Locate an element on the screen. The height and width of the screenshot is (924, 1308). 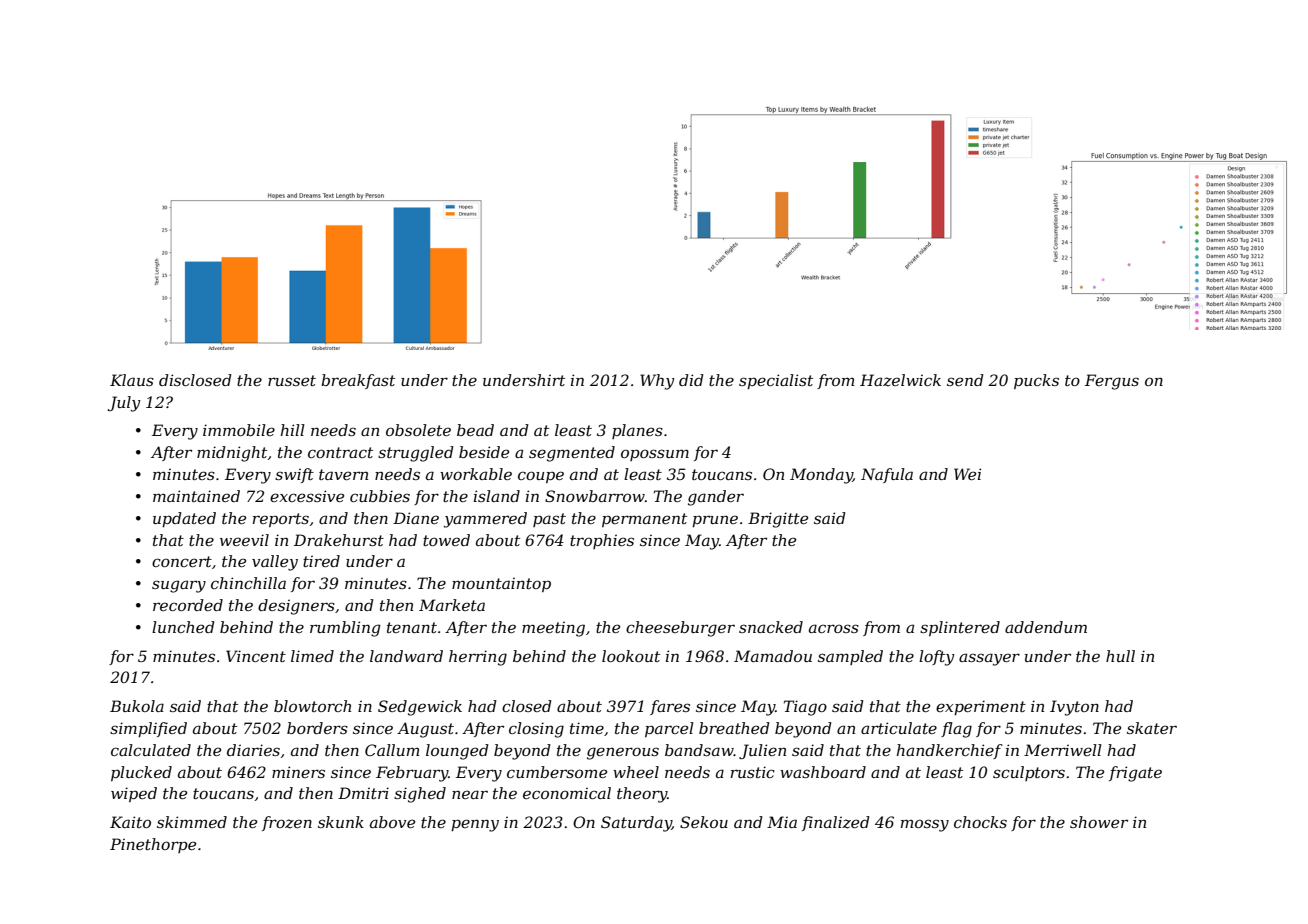
rustic is located at coordinates (753, 772).
